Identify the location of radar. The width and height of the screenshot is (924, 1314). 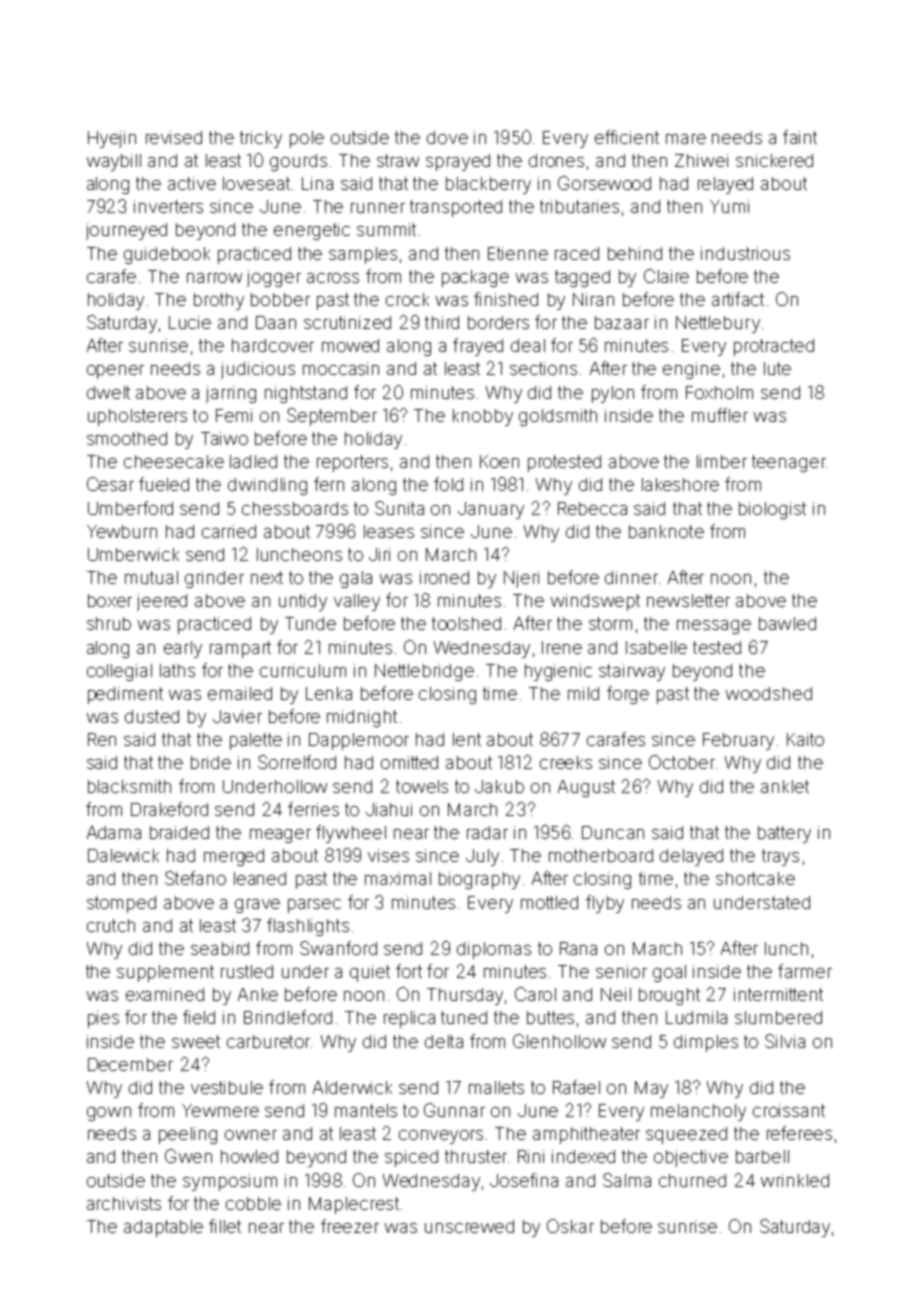
(487, 832).
